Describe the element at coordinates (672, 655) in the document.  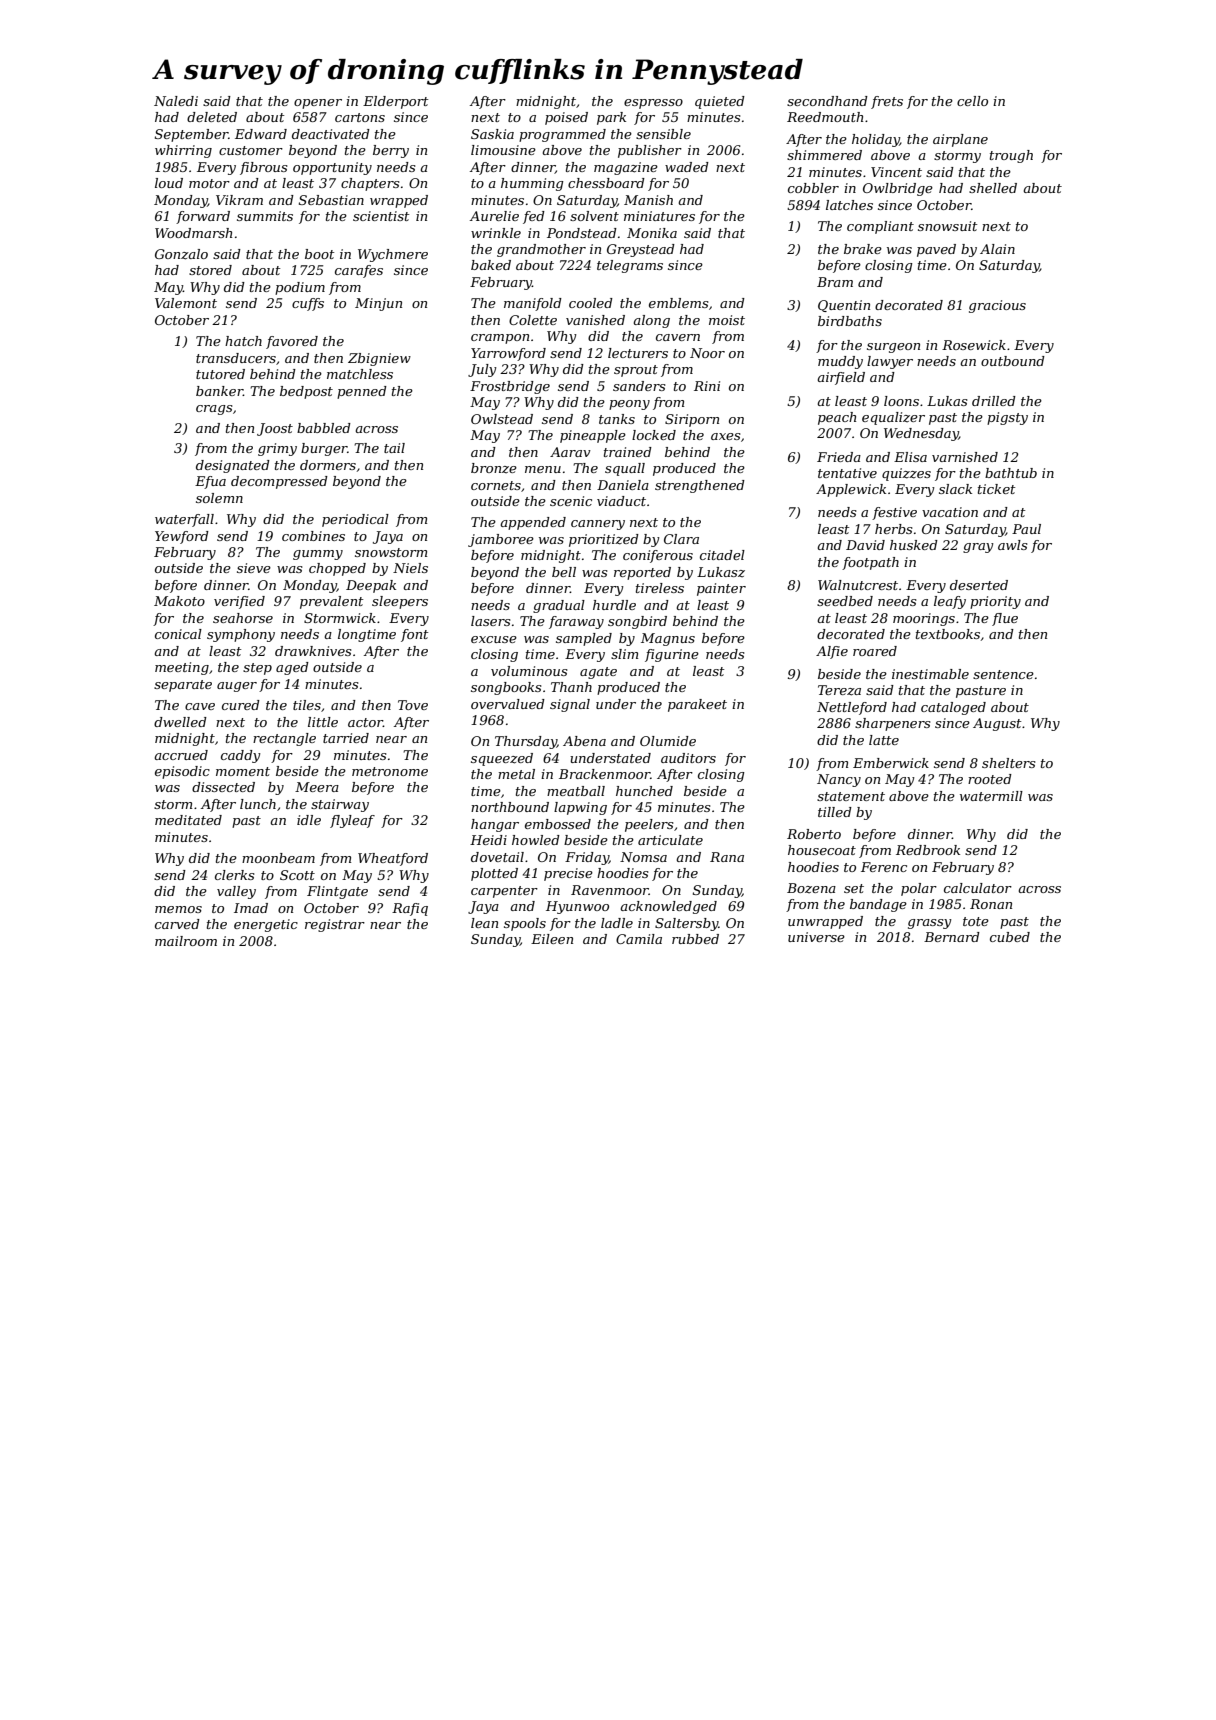
I see `figurine` at that location.
